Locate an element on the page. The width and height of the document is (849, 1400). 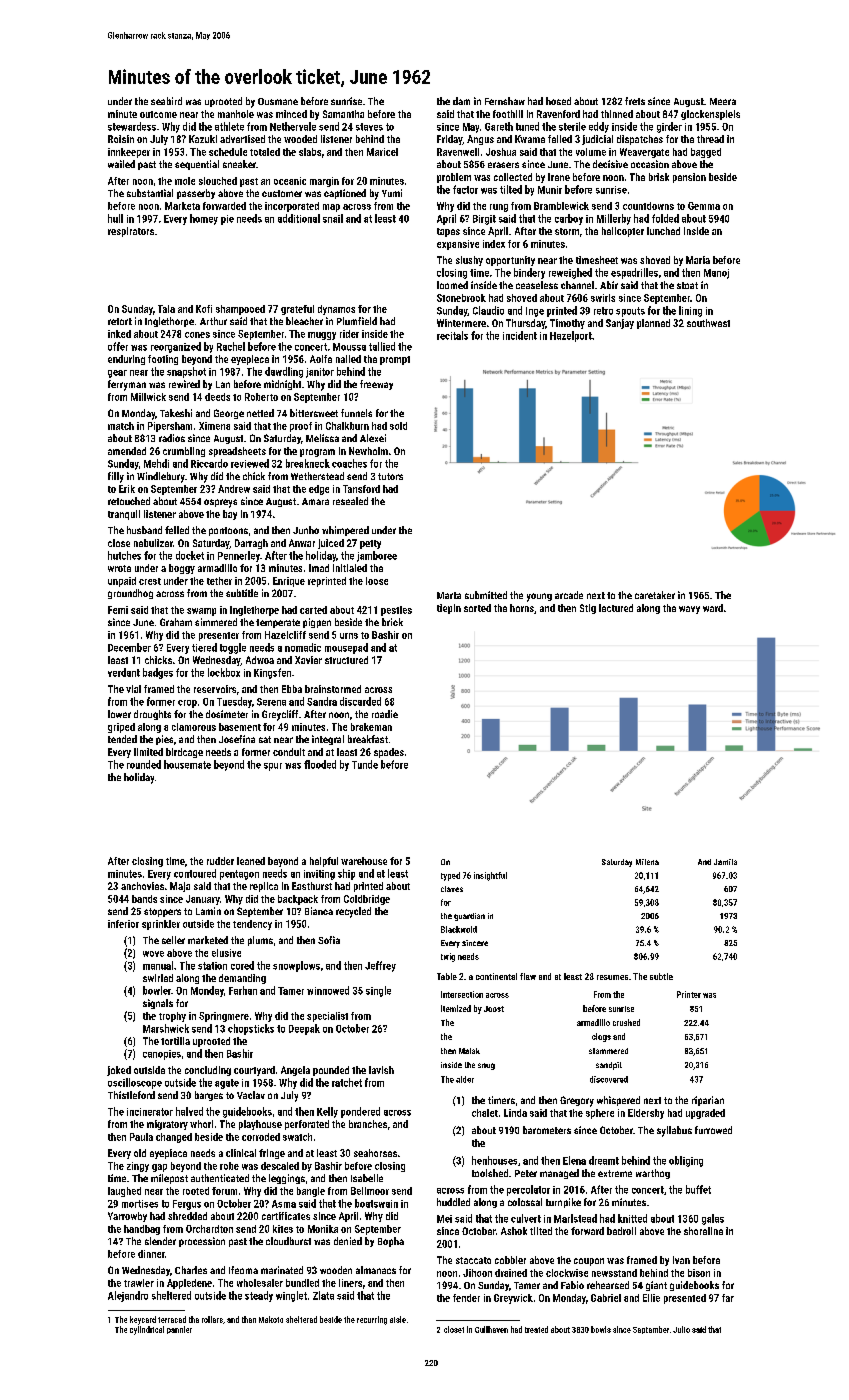
outcome is located at coordinates (158, 114).
